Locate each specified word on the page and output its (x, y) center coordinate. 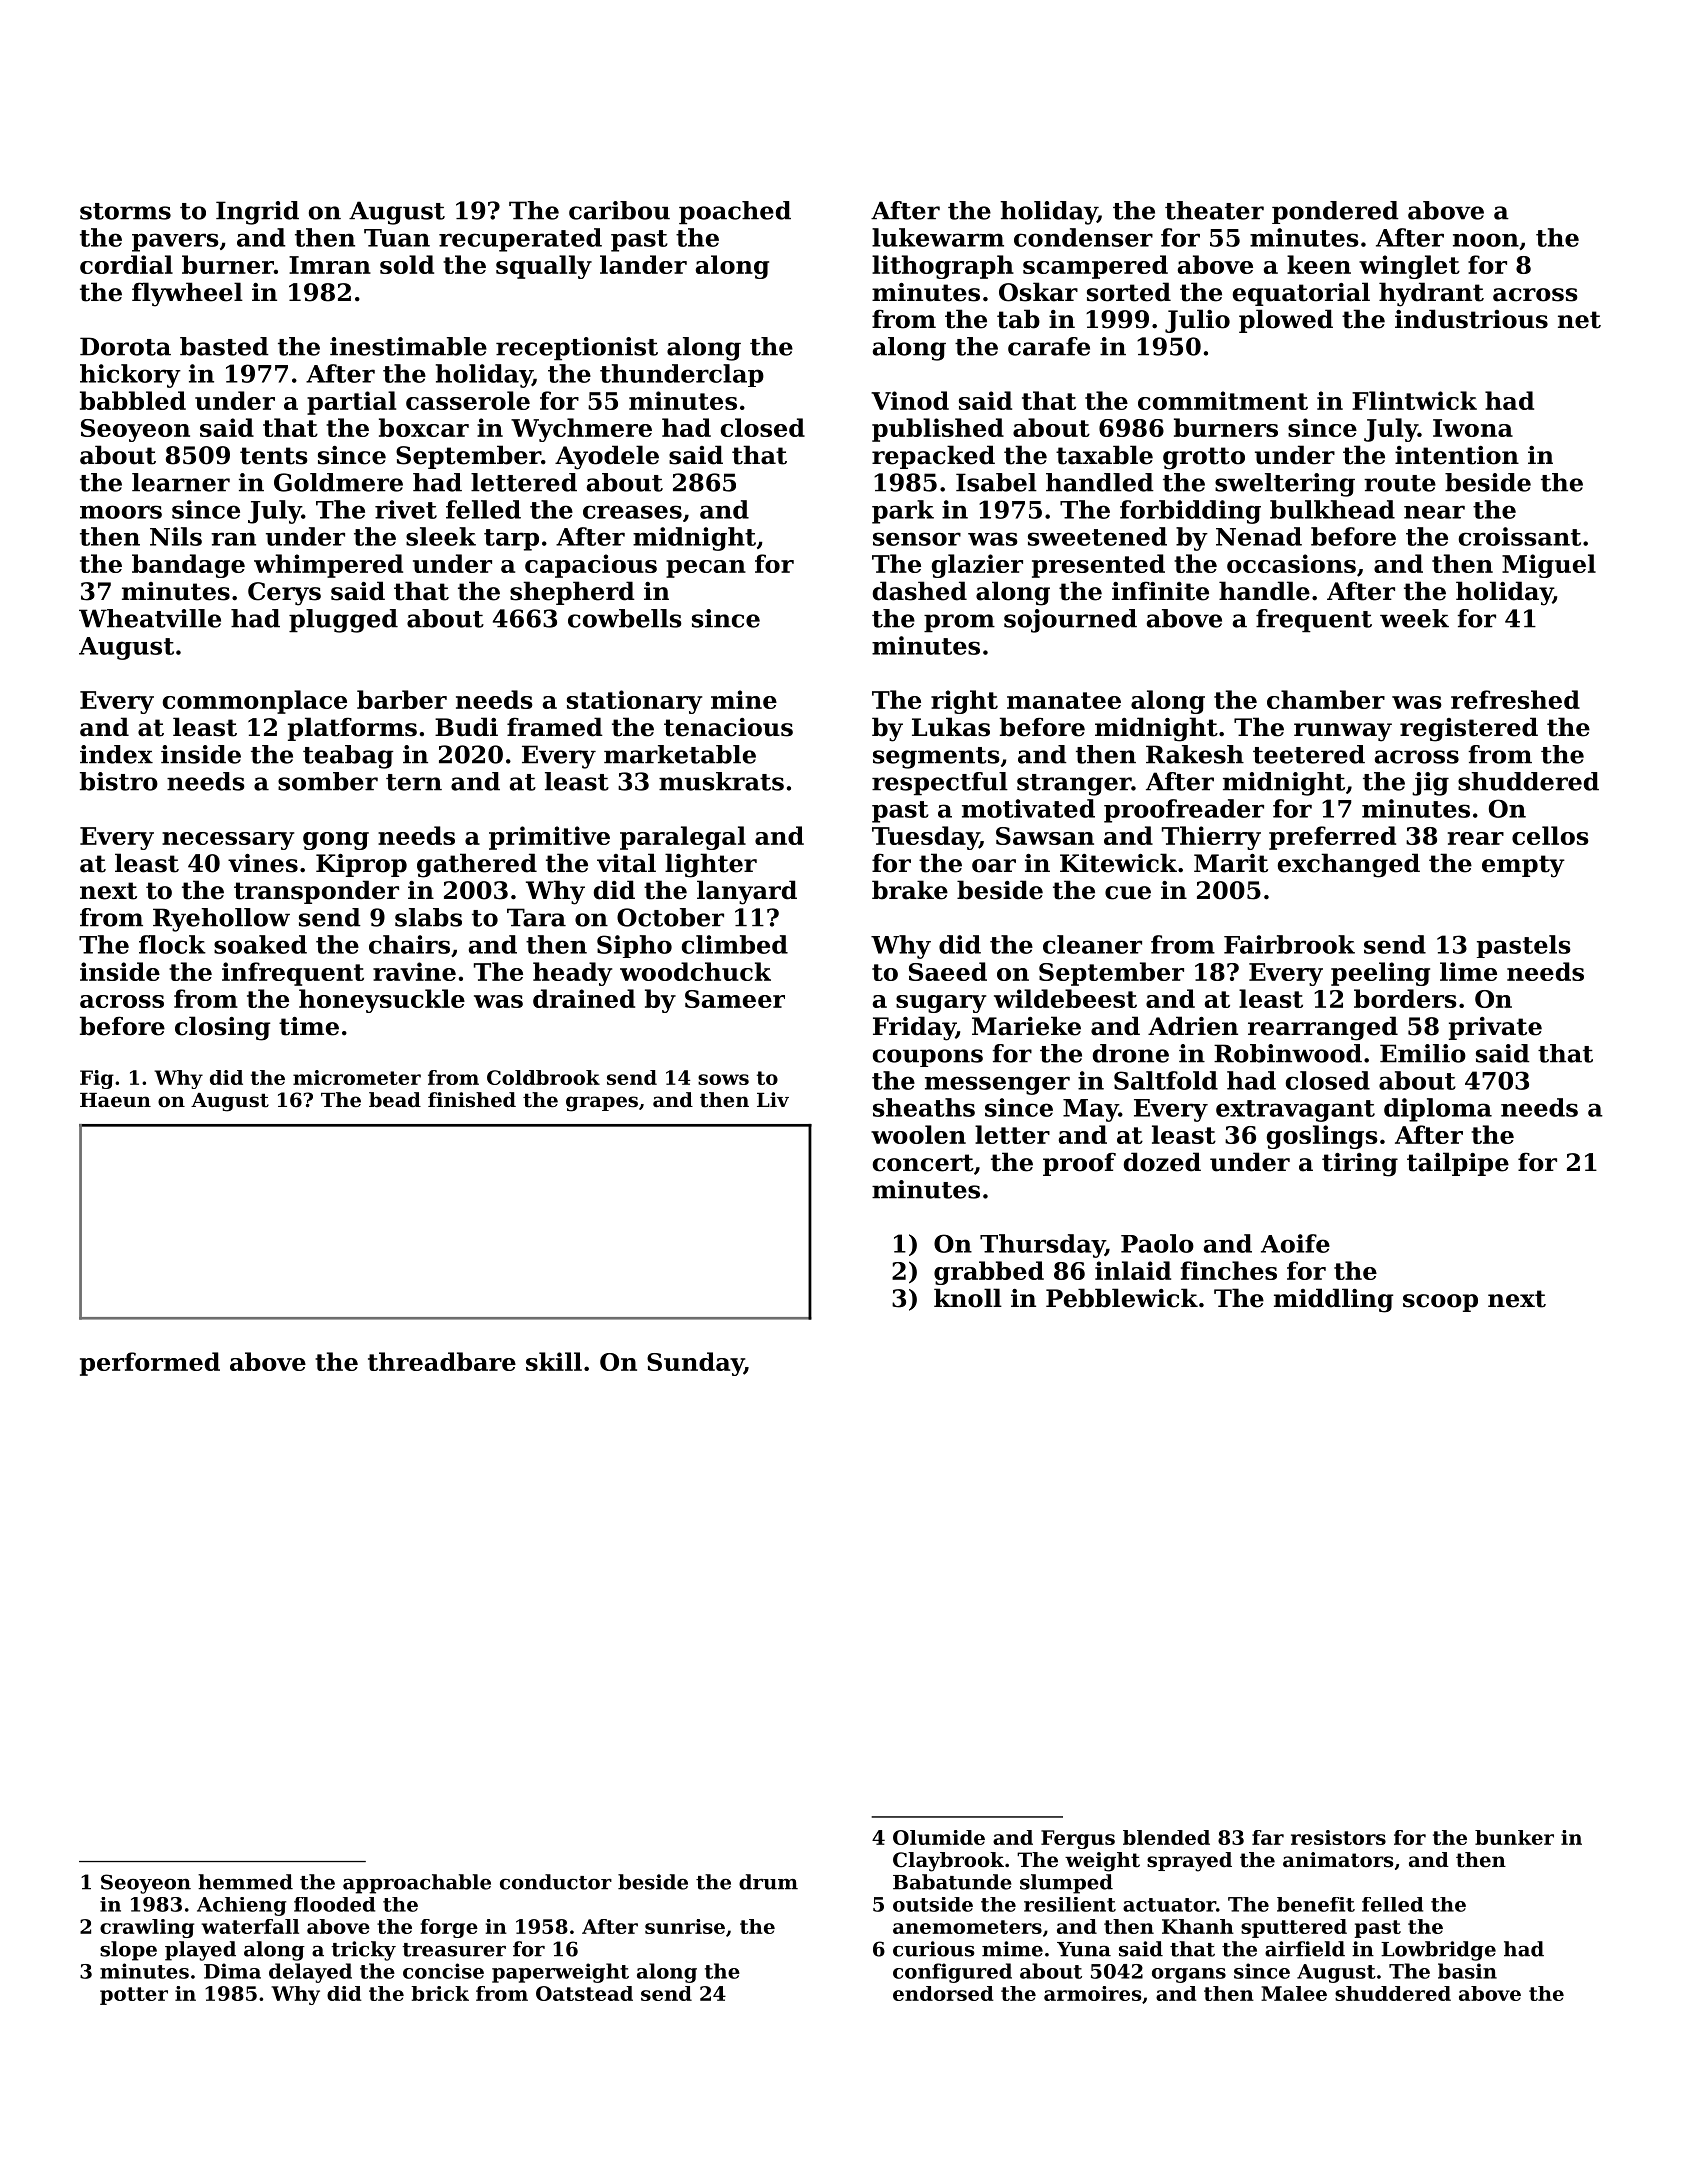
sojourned (1070, 621)
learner (181, 482)
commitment (1223, 400)
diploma (1438, 1110)
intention (1457, 455)
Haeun (115, 1100)
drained (584, 998)
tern (414, 782)
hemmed (245, 1882)
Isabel (996, 482)
